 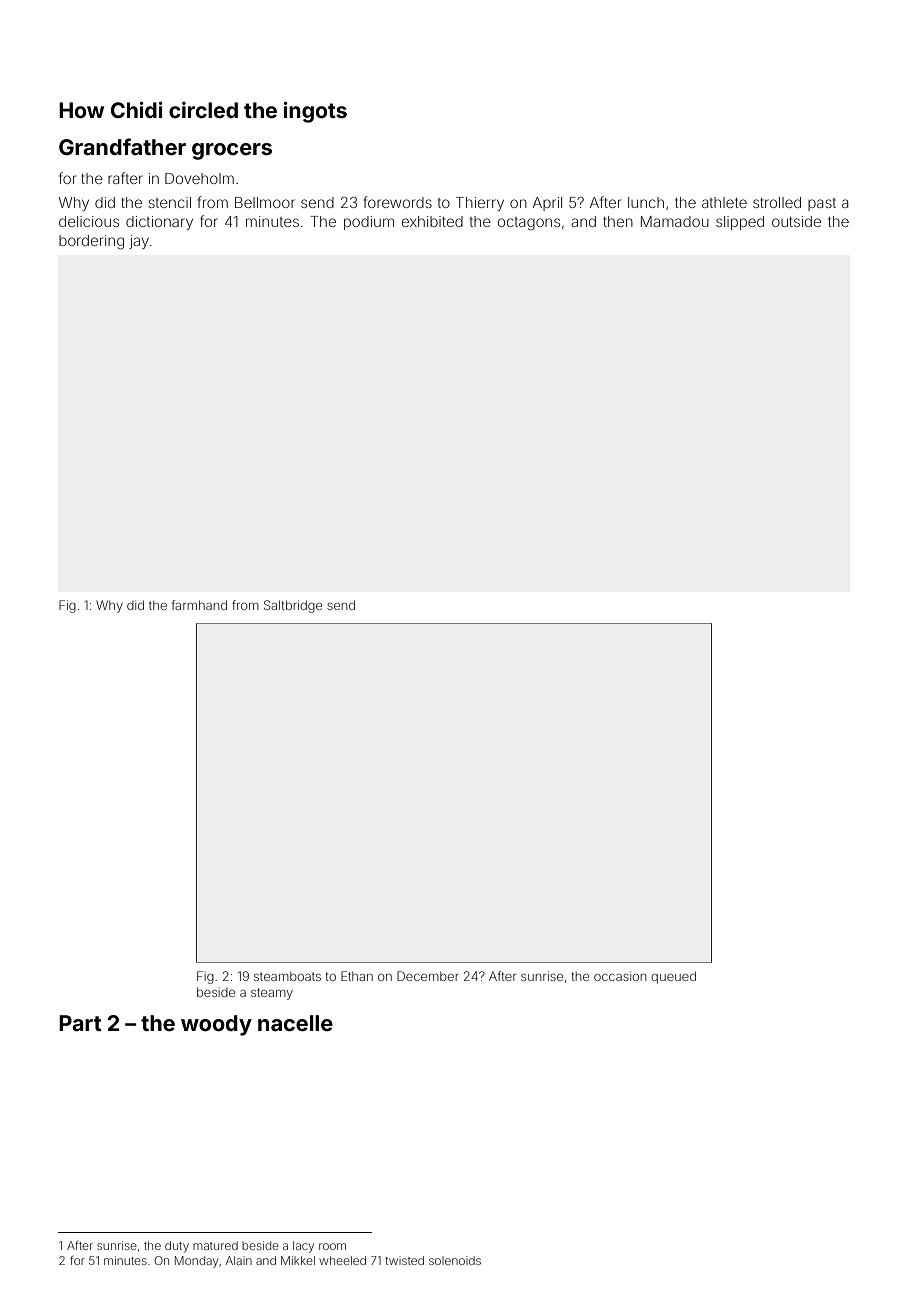 What do you see at coordinates (529, 224) in the screenshot?
I see `octagons` at bounding box center [529, 224].
